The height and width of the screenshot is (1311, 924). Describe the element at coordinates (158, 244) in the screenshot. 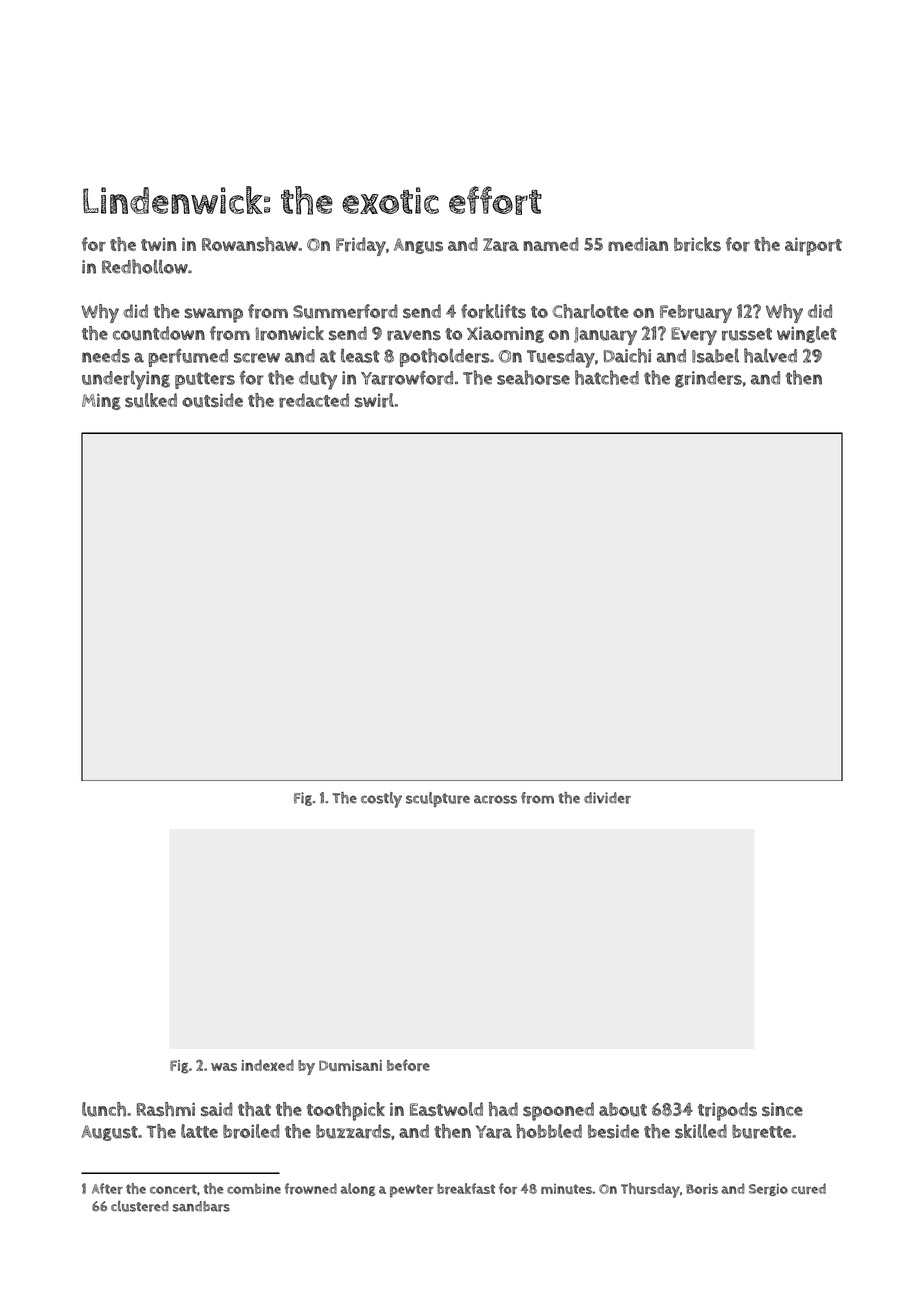

I see `twin` at that location.
